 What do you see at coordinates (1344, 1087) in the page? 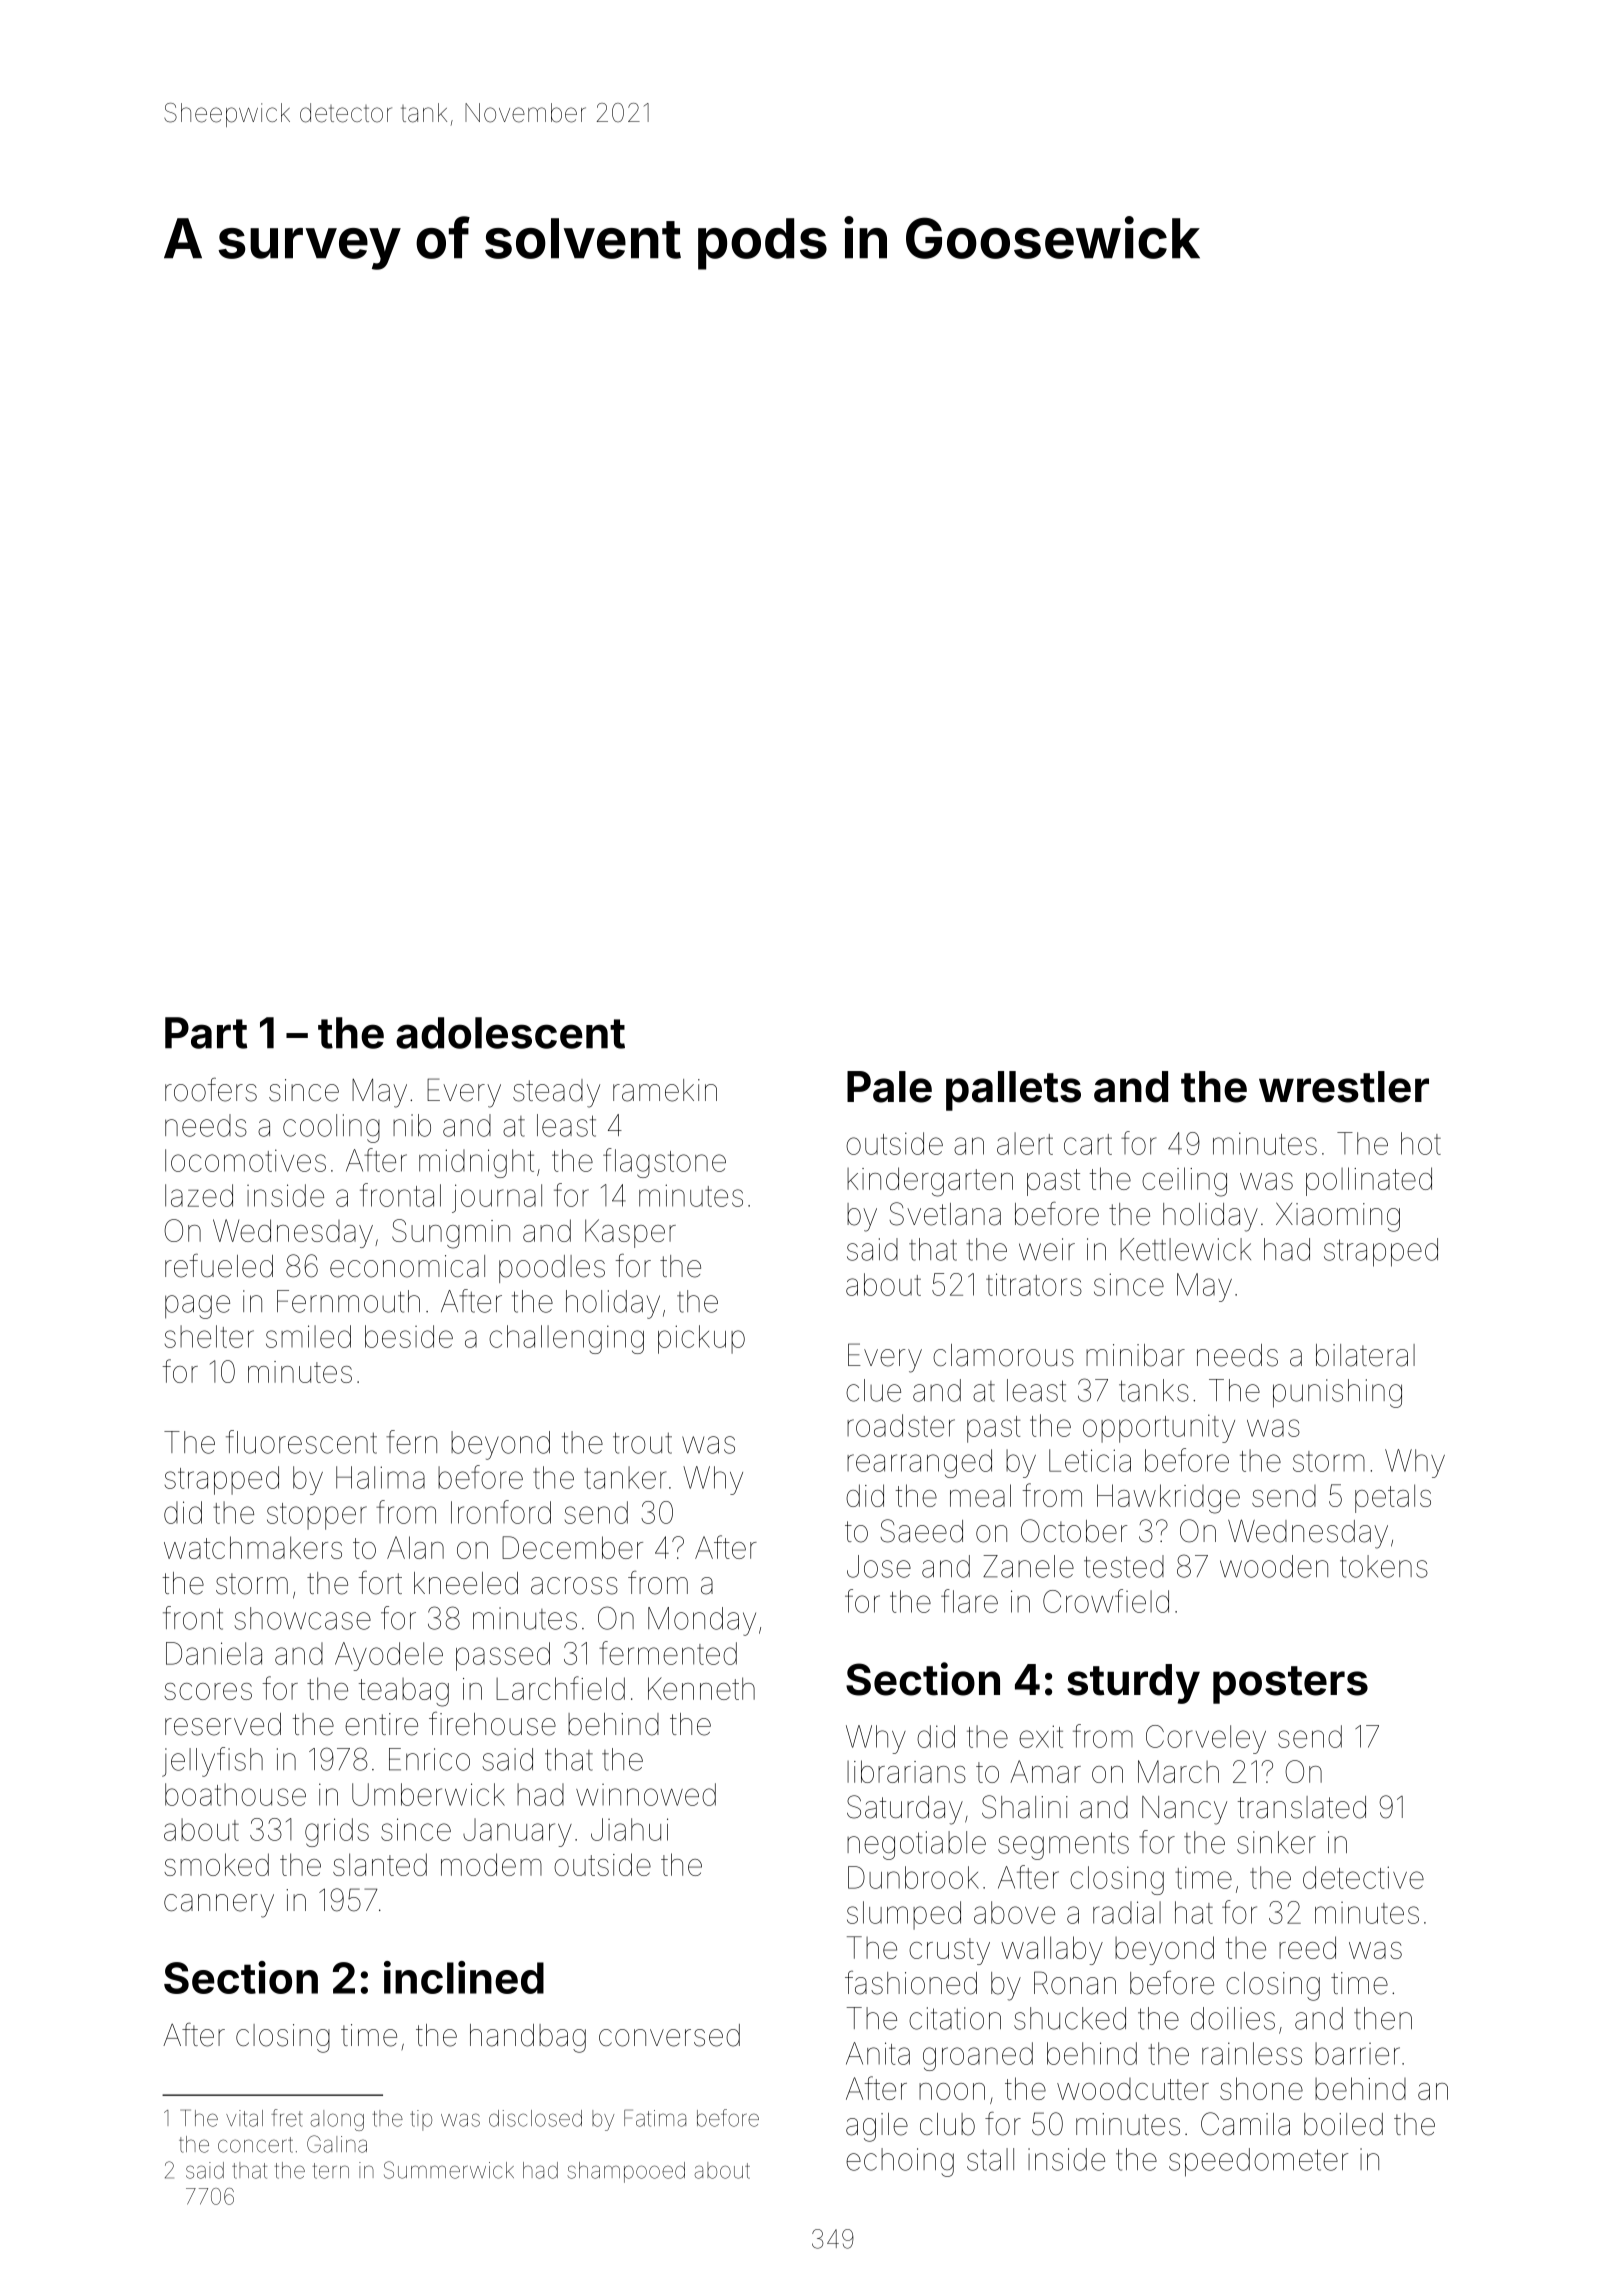
I see `wrestler` at bounding box center [1344, 1087].
